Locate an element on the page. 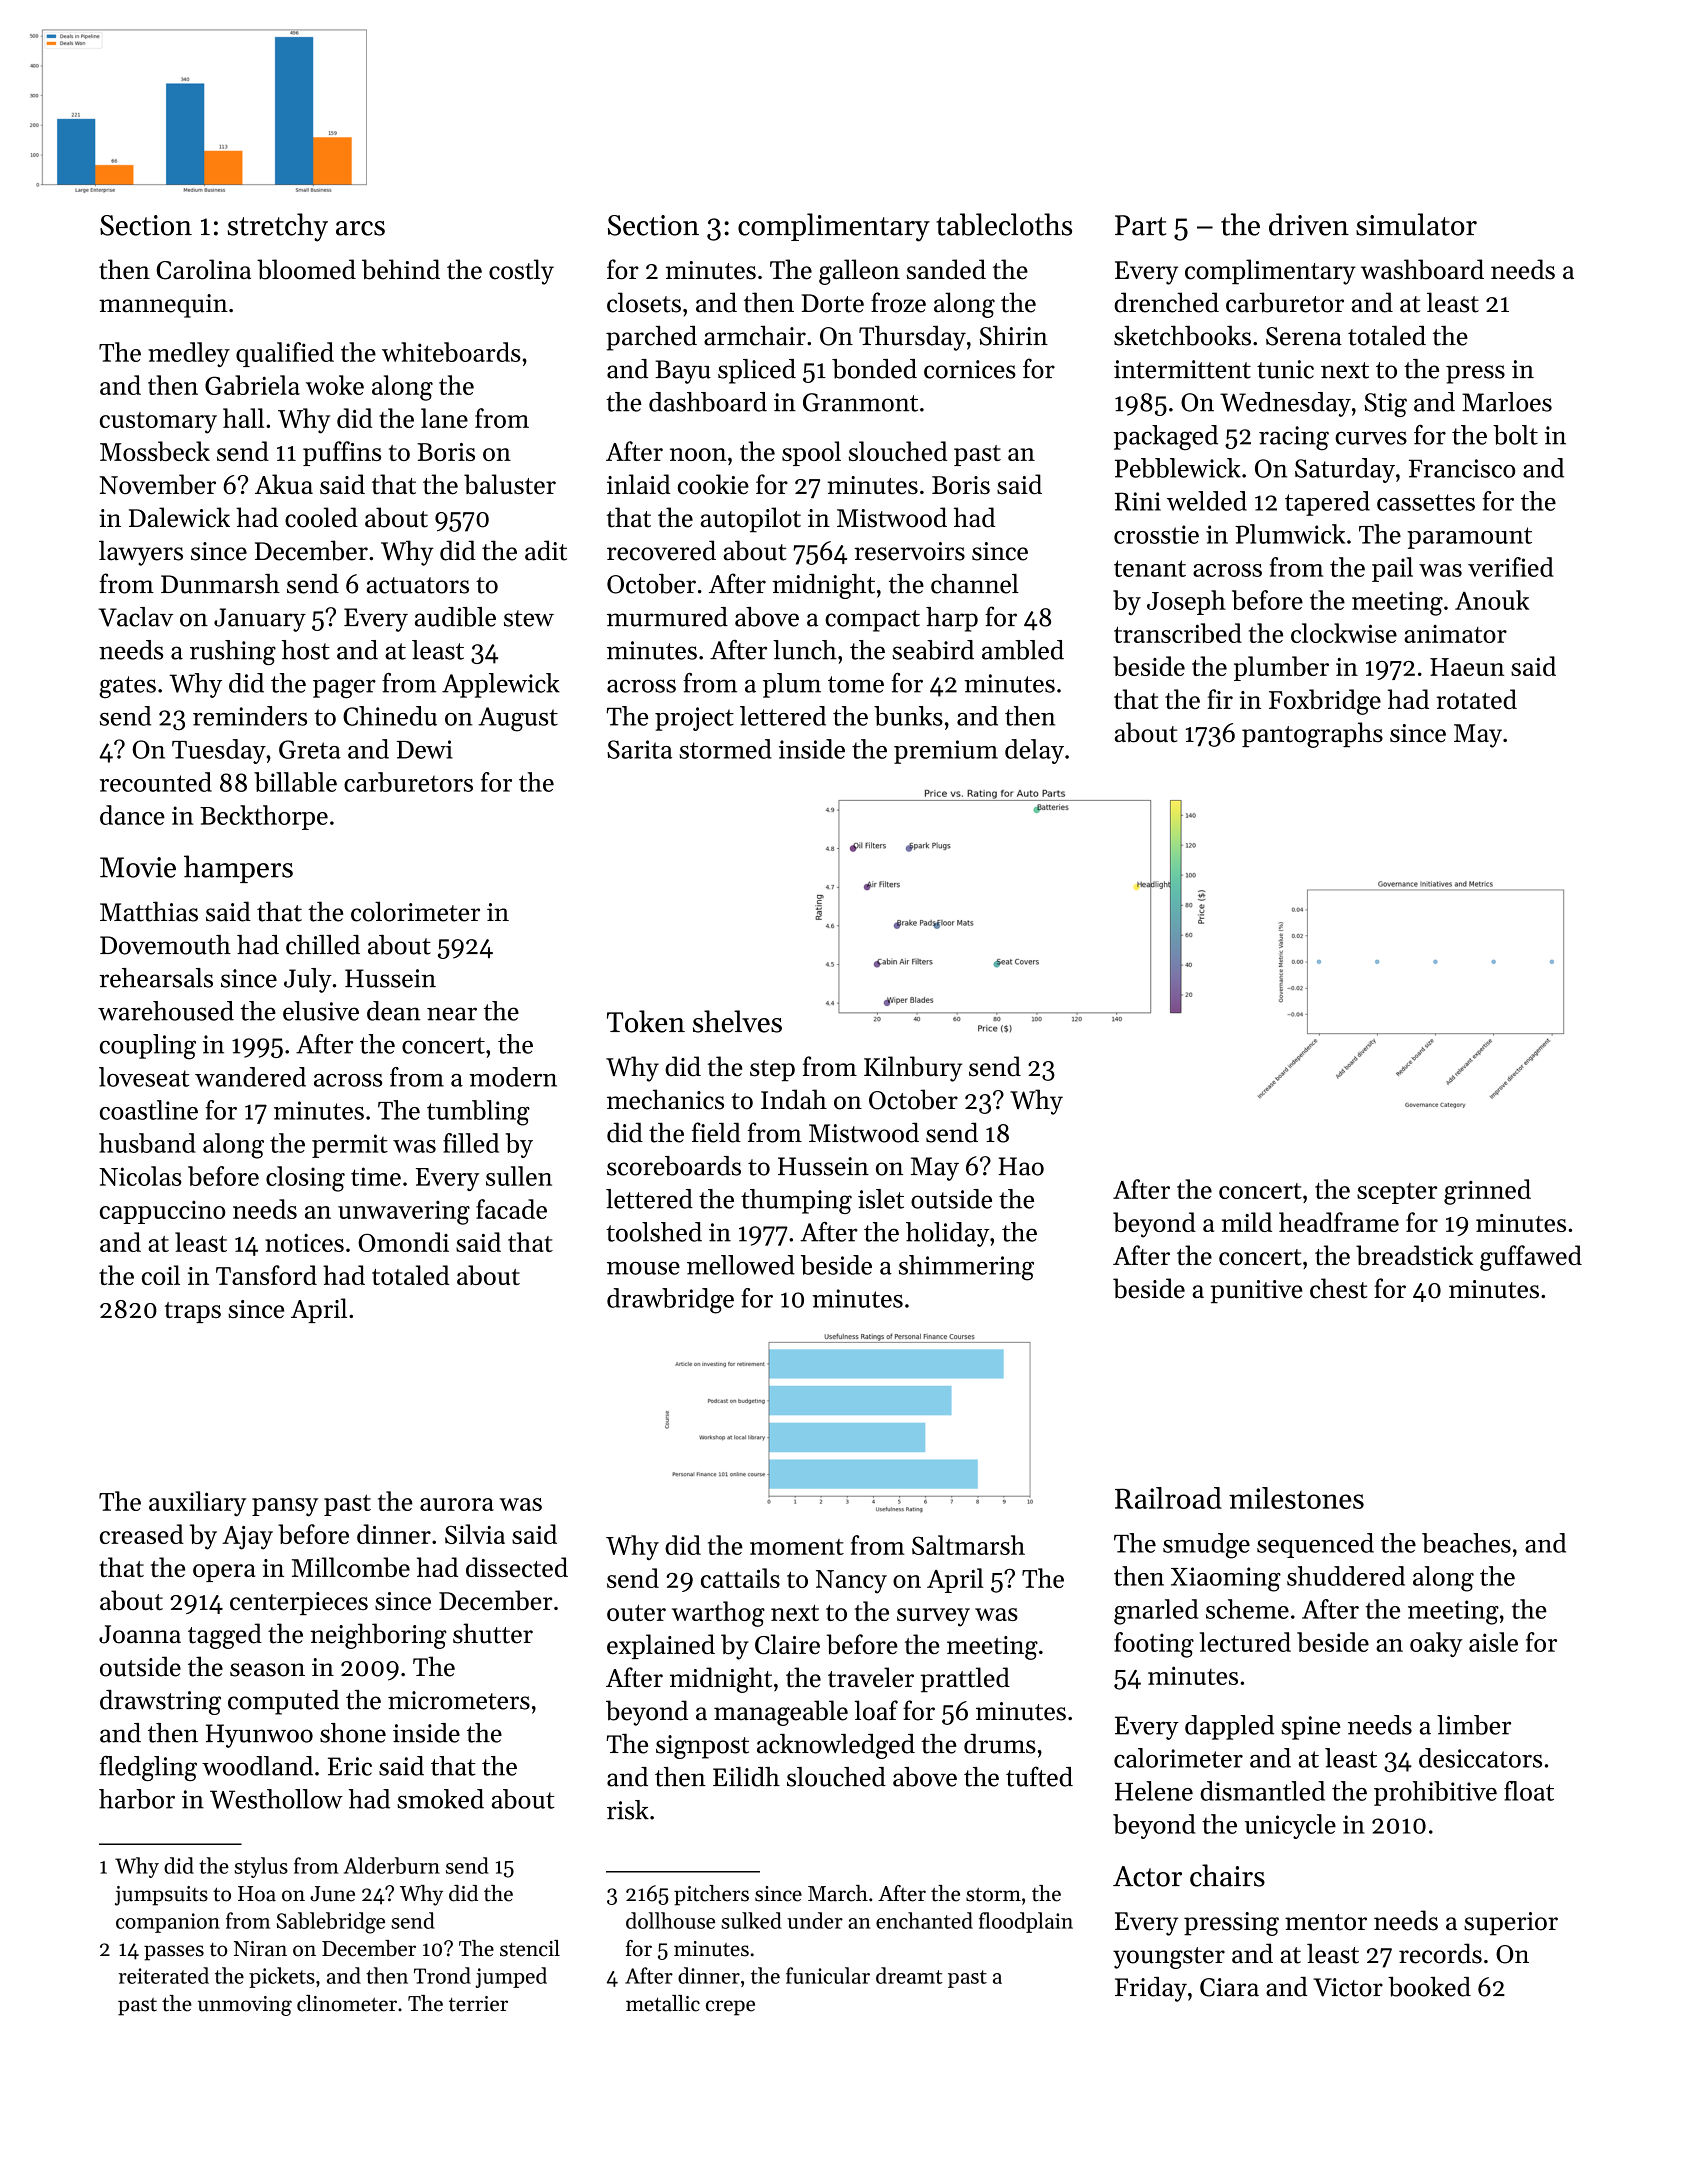  Vaclav is located at coordinates (136, 617).
